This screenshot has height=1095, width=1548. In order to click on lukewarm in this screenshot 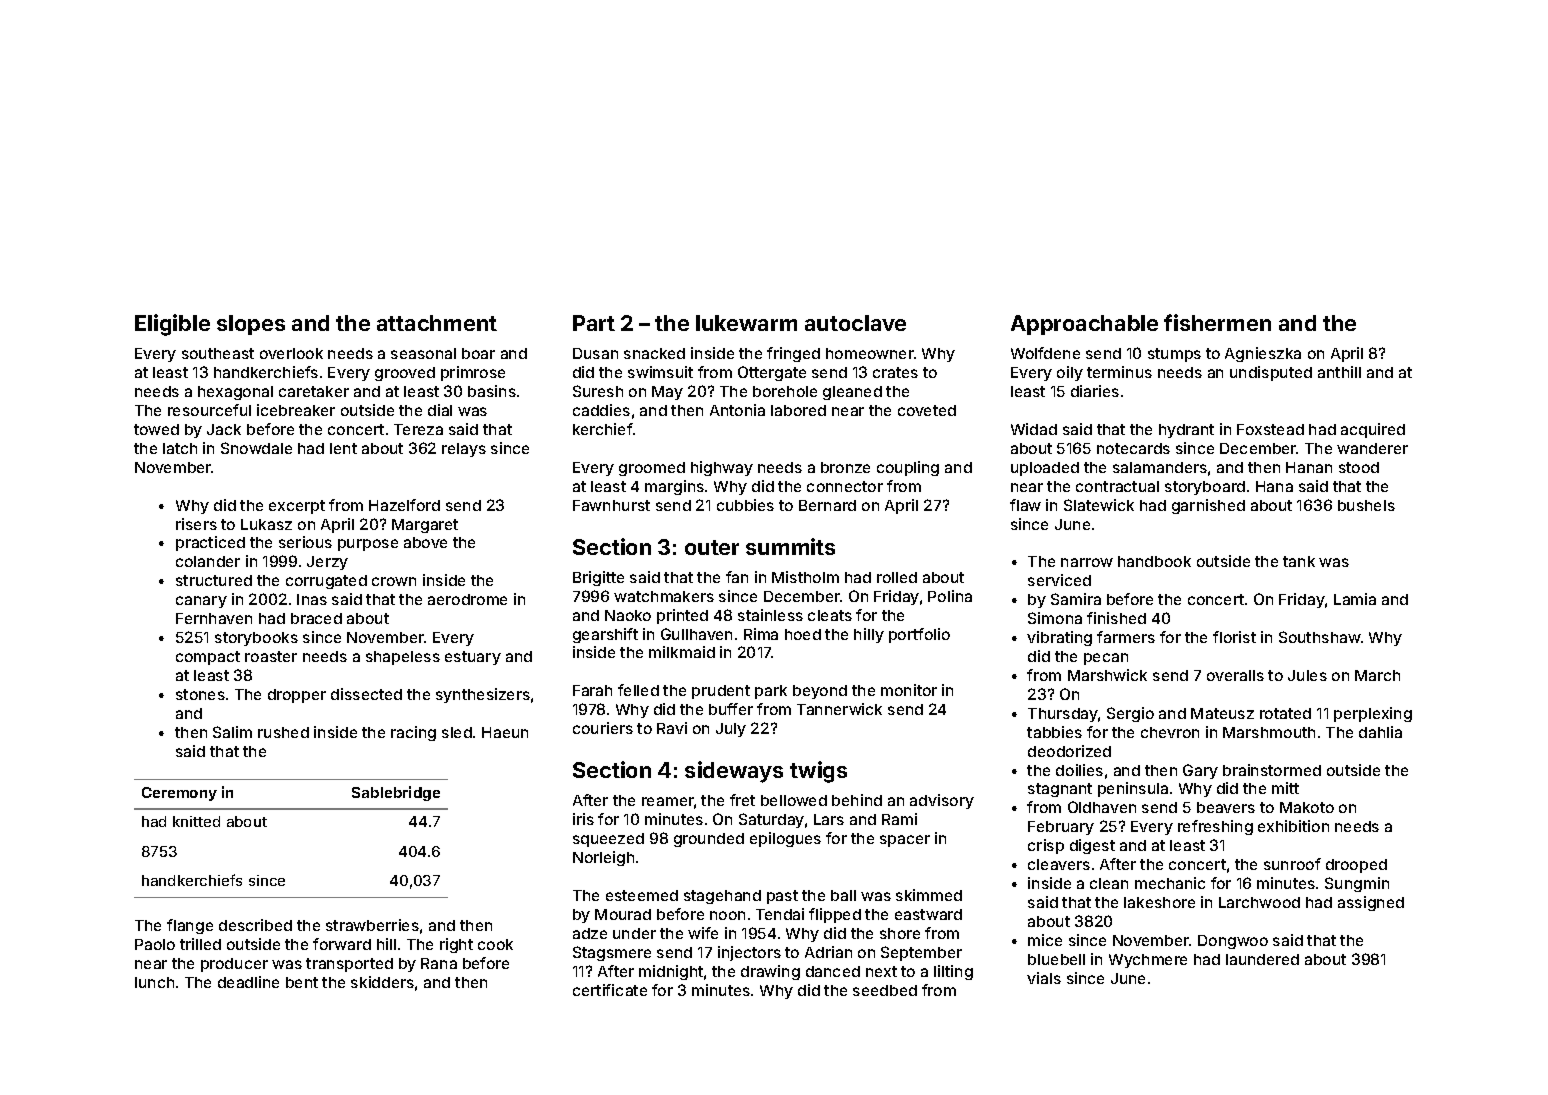, I will do `click(746, 323)`.
